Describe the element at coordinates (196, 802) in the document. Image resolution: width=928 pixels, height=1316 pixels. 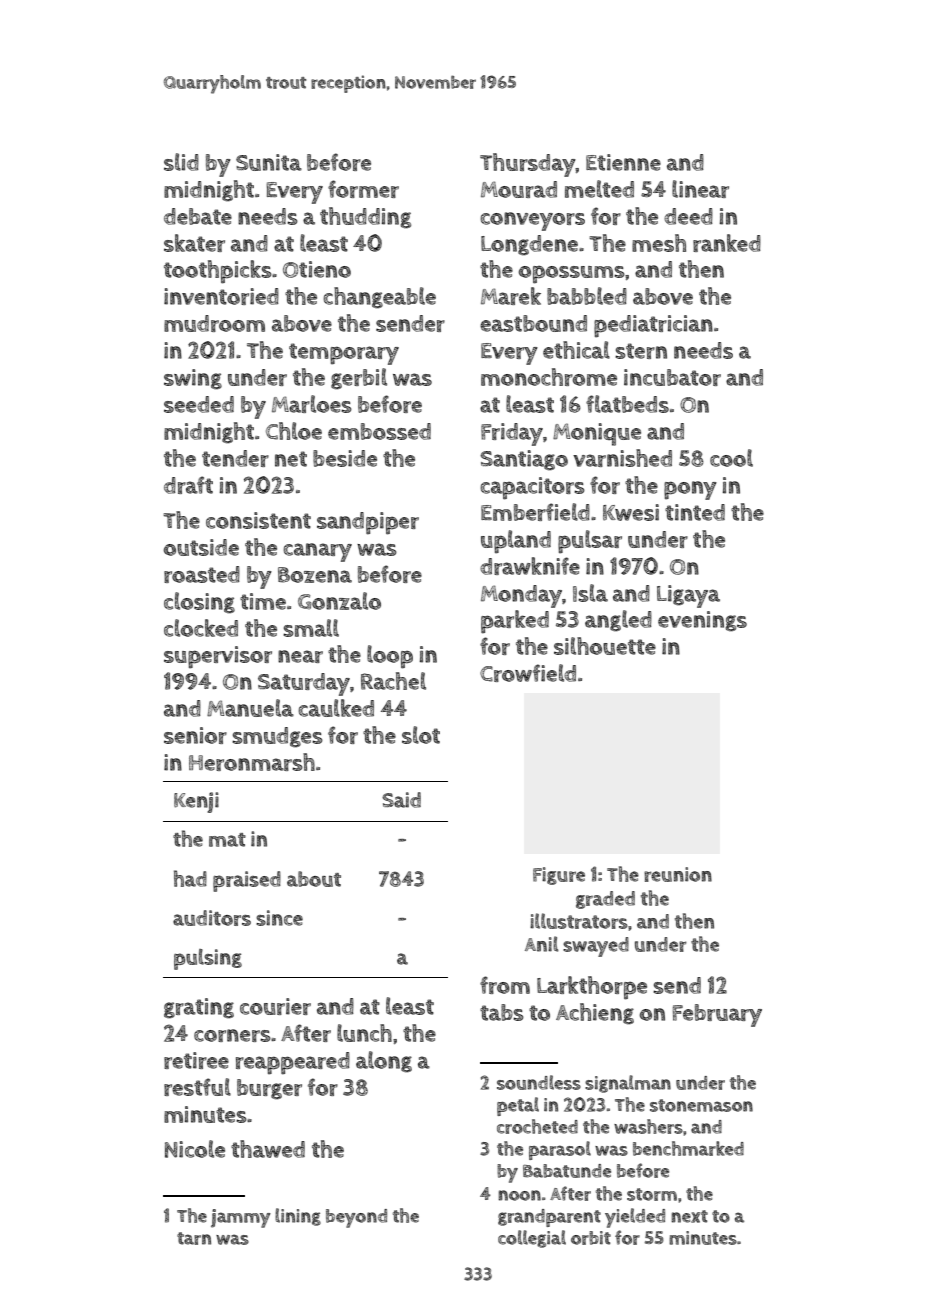
I see `Kenji` at that location.
